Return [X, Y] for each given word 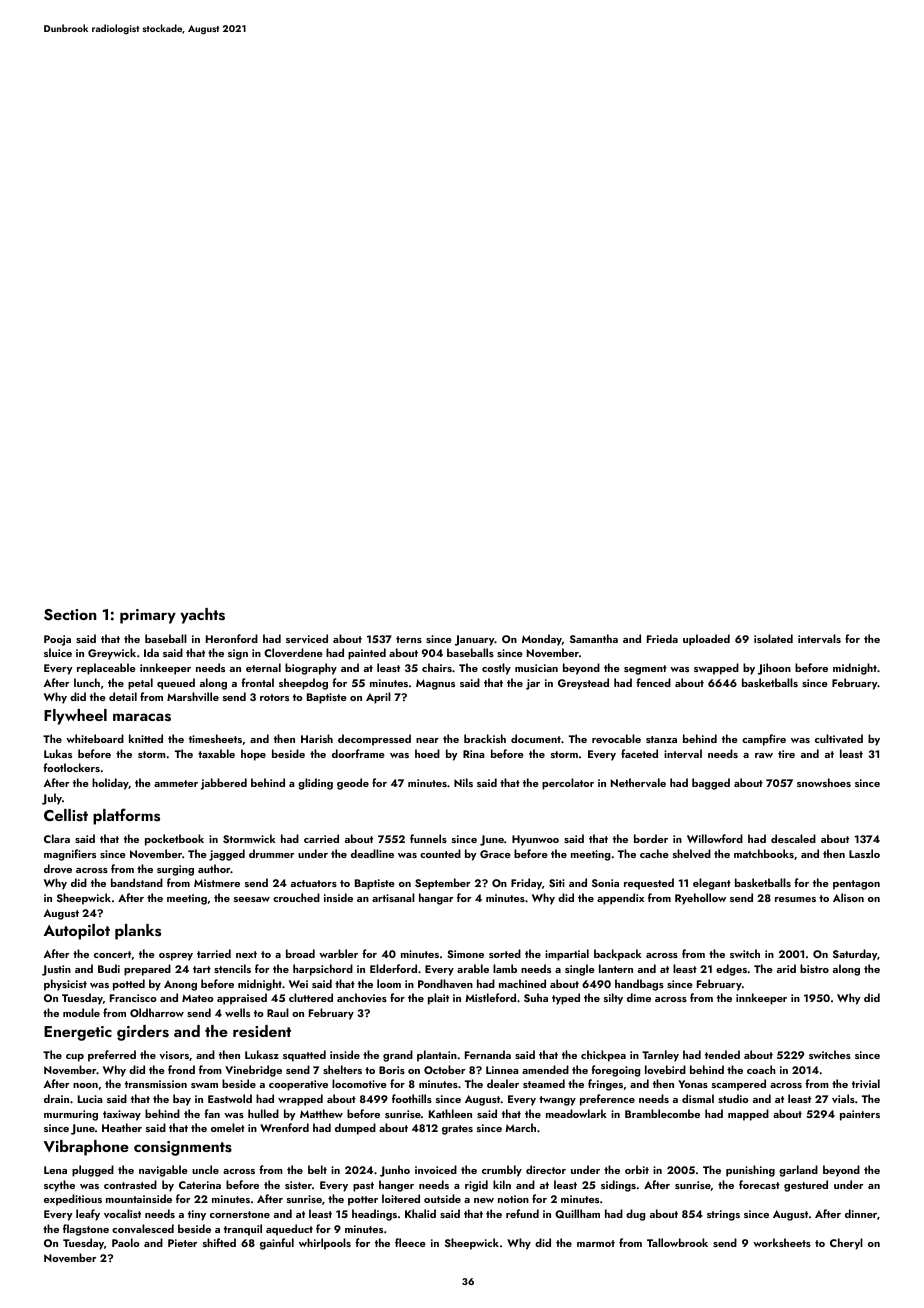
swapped [716, 669]
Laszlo [864, 853]
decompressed [374, 740]
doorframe [358, 753]
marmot [596, 1243]
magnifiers [70, 855]
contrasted [130, 1184]
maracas [142, 717]
